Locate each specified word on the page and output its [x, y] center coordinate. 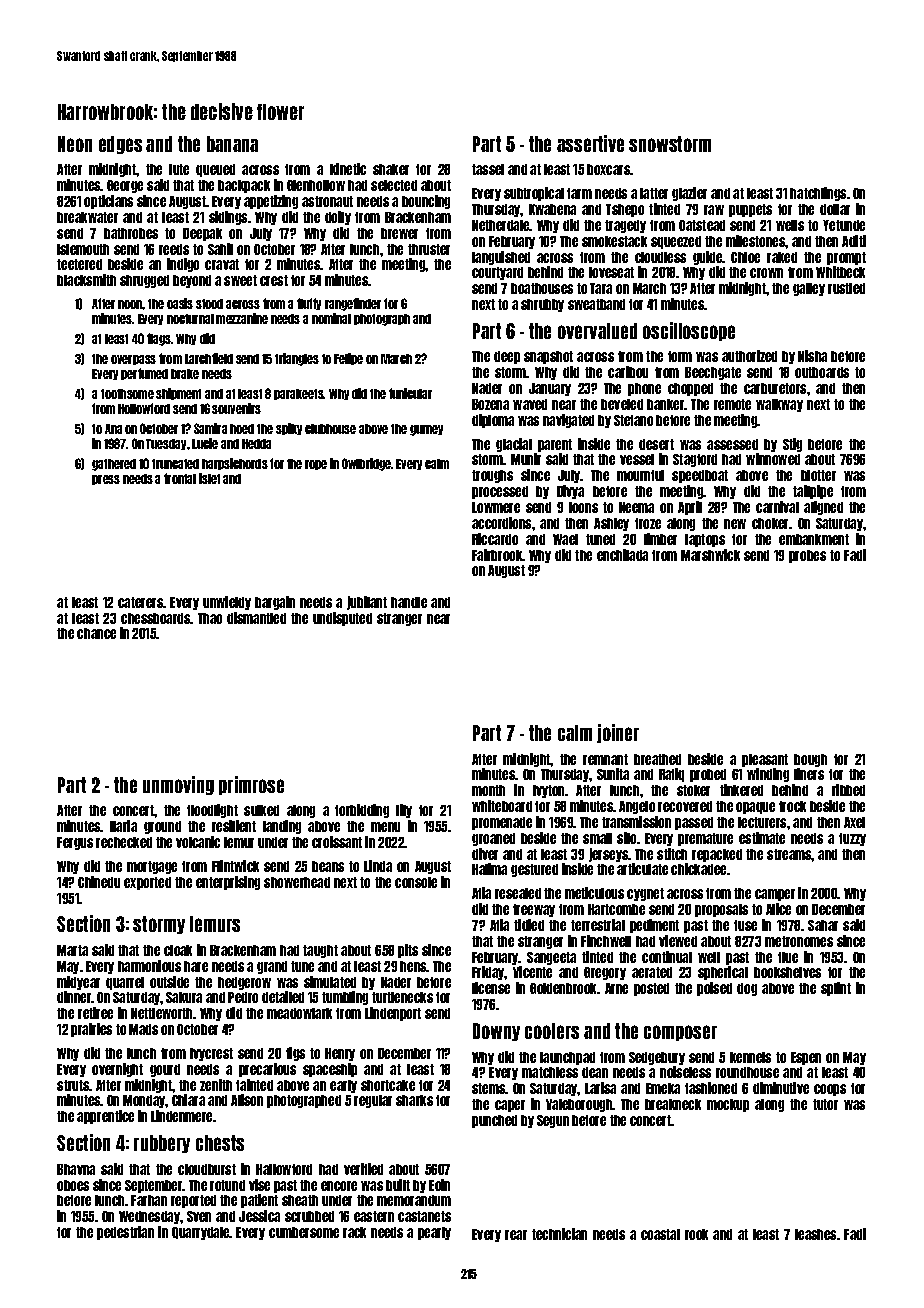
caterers [140, 602]
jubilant [367, 603]
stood [209, 304]
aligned [823, 508]
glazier [689, 194]
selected [394, 185]
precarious [267, 1070]
